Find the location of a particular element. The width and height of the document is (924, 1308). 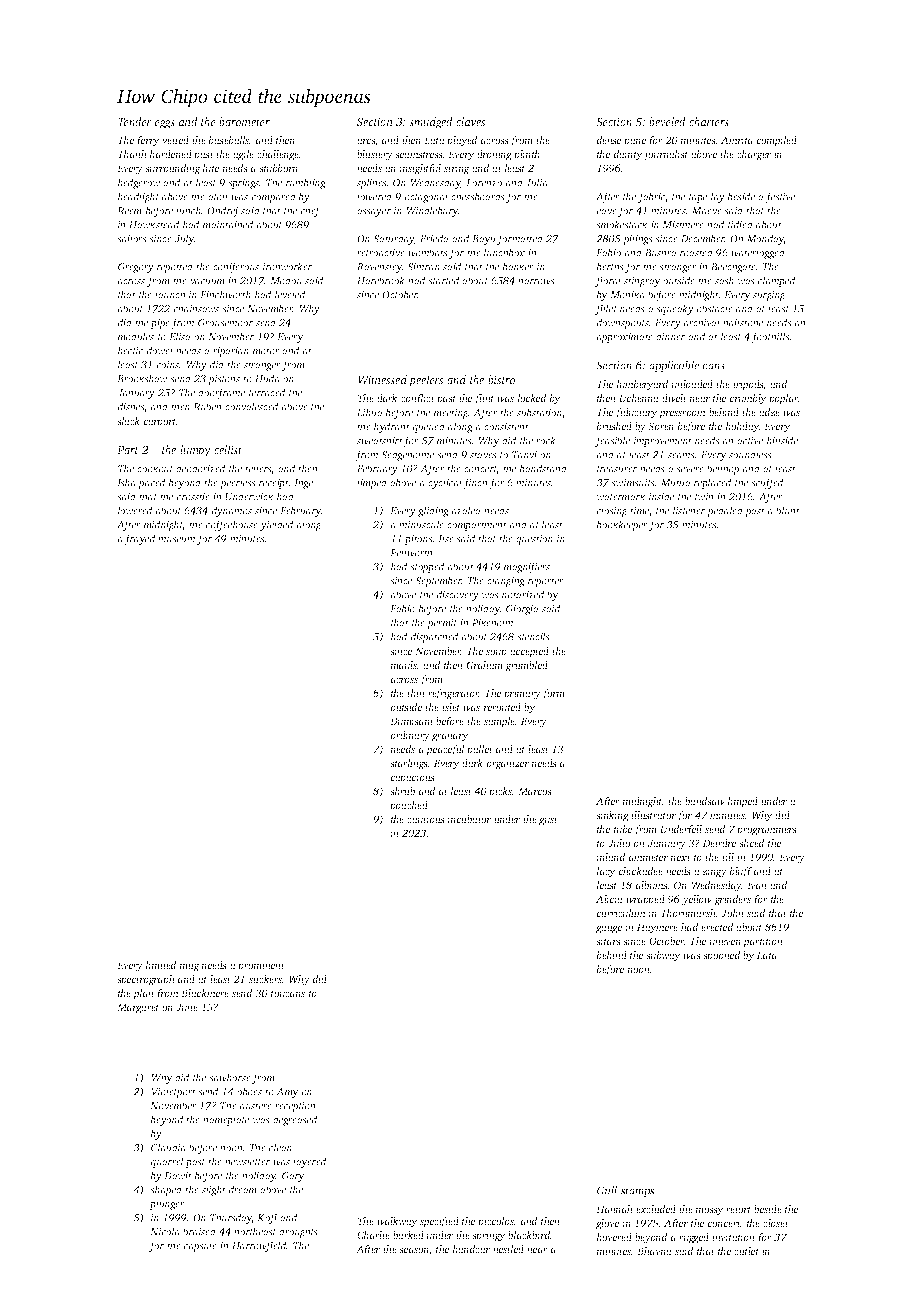

charters is located at coordinates (709, 121).
